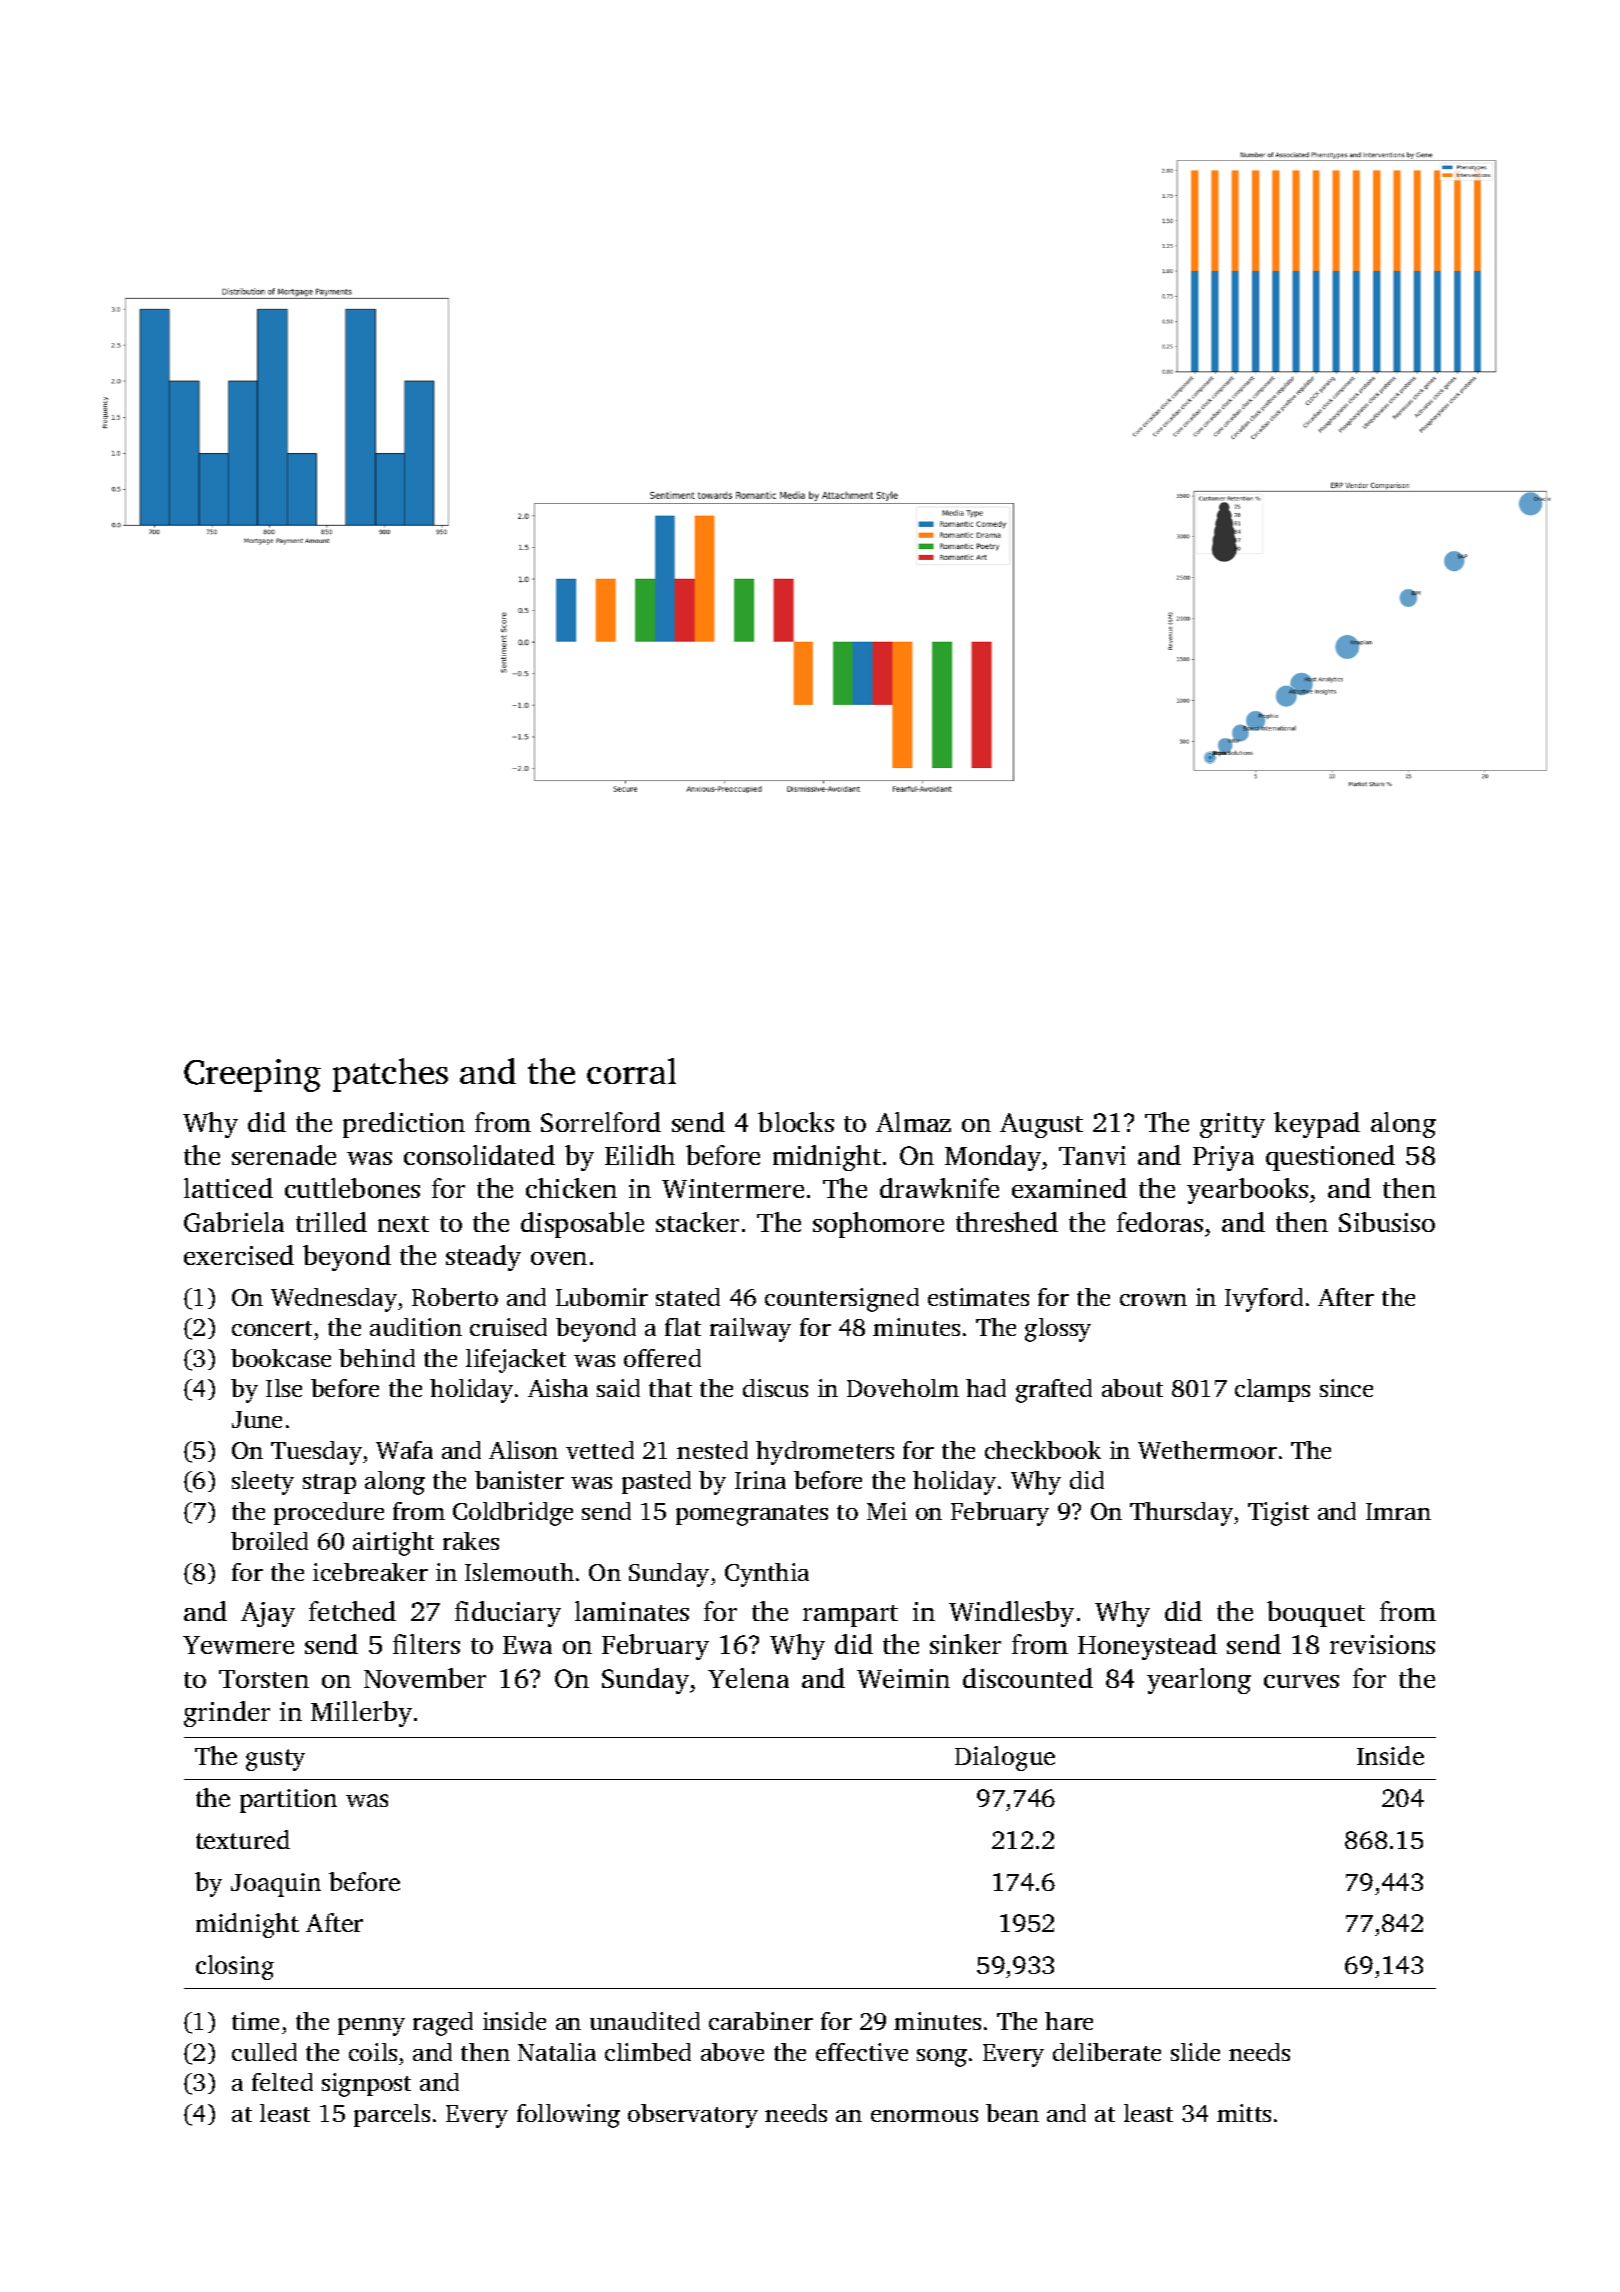 This screenshot has width=1620, height=2292. What do you see at coordinates (767, 1575) in the screenshot?
I see `Cynthia` at bounding box center [767, 1575].
